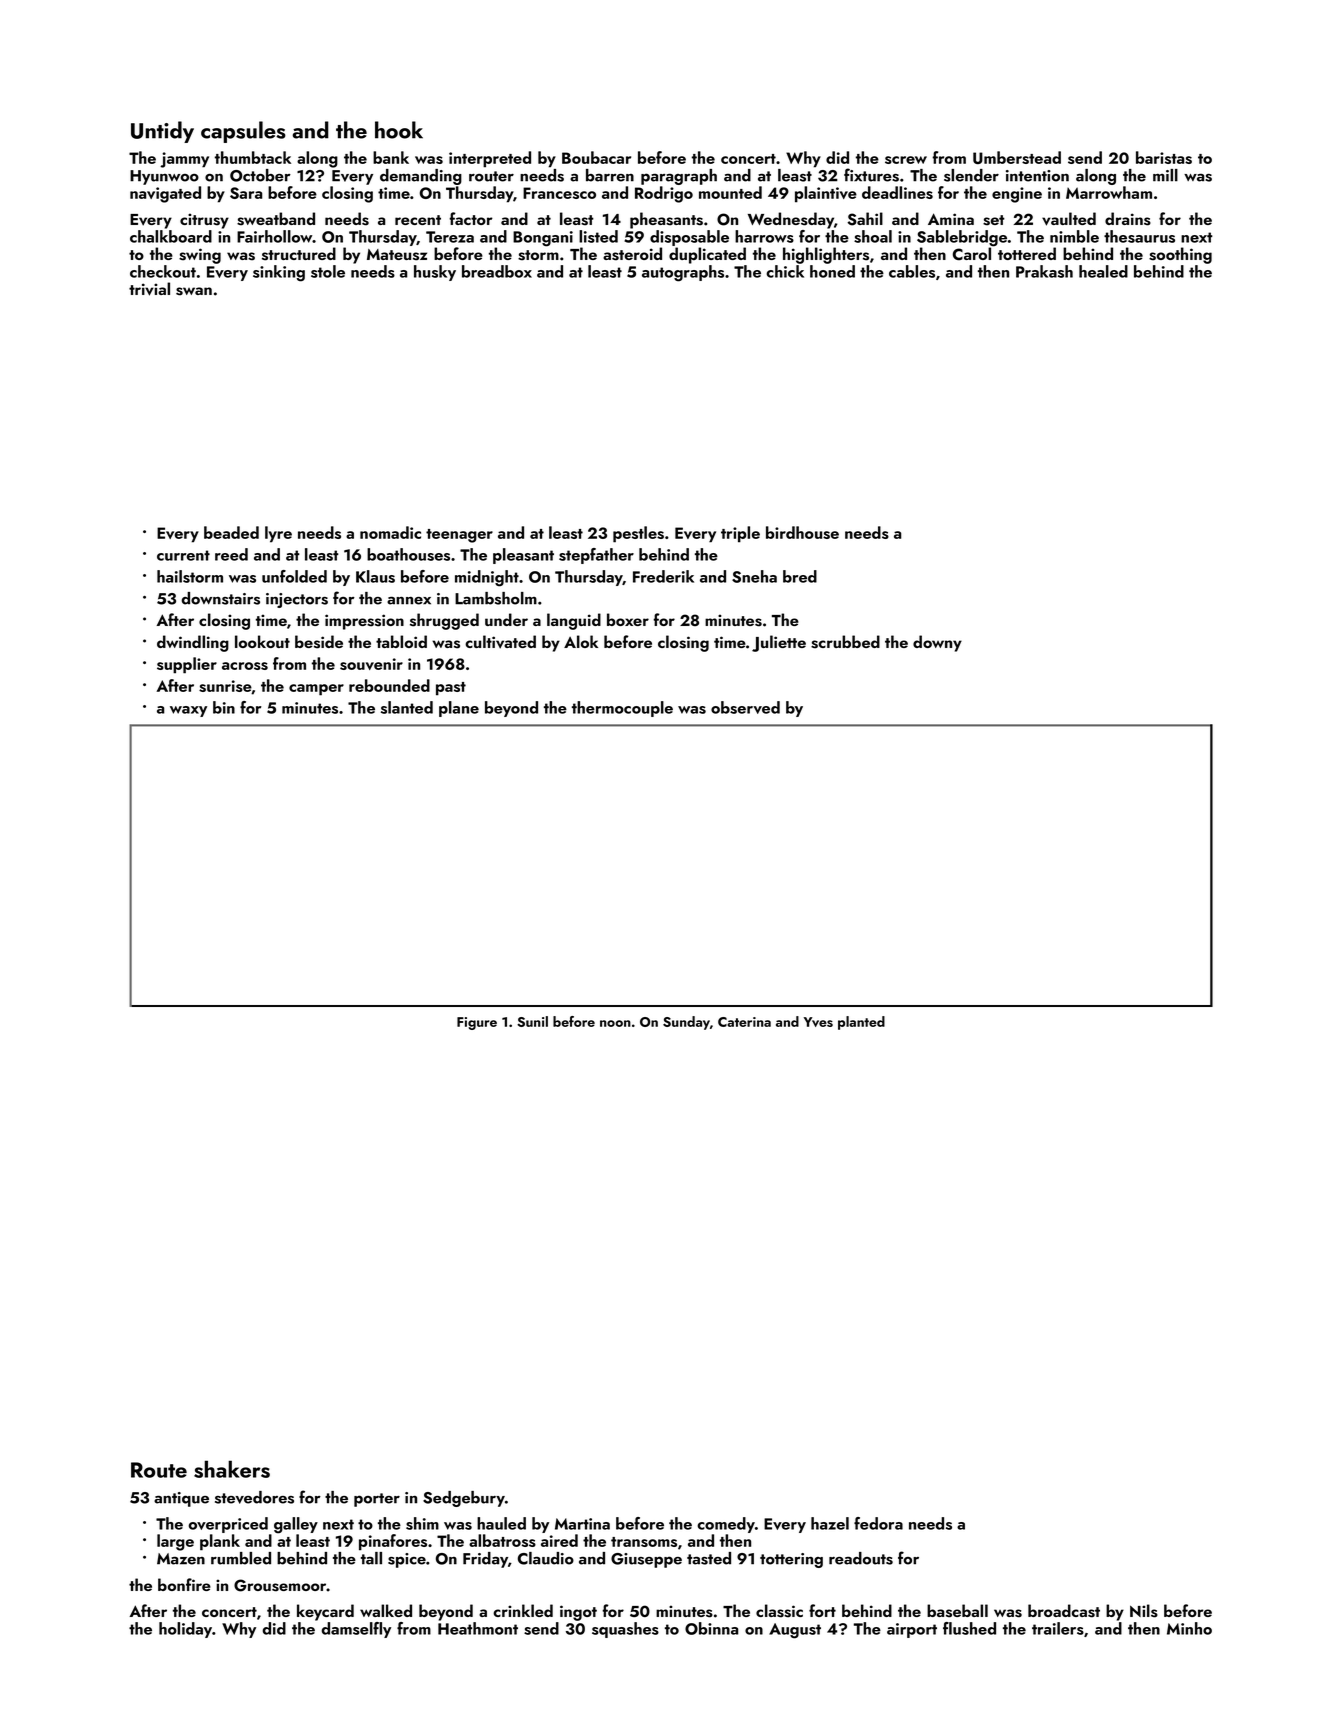 The width and height of the document is (1342, 1736). Describe the element at coordinates (200, 256) in the document. I see `swing` at that location.
